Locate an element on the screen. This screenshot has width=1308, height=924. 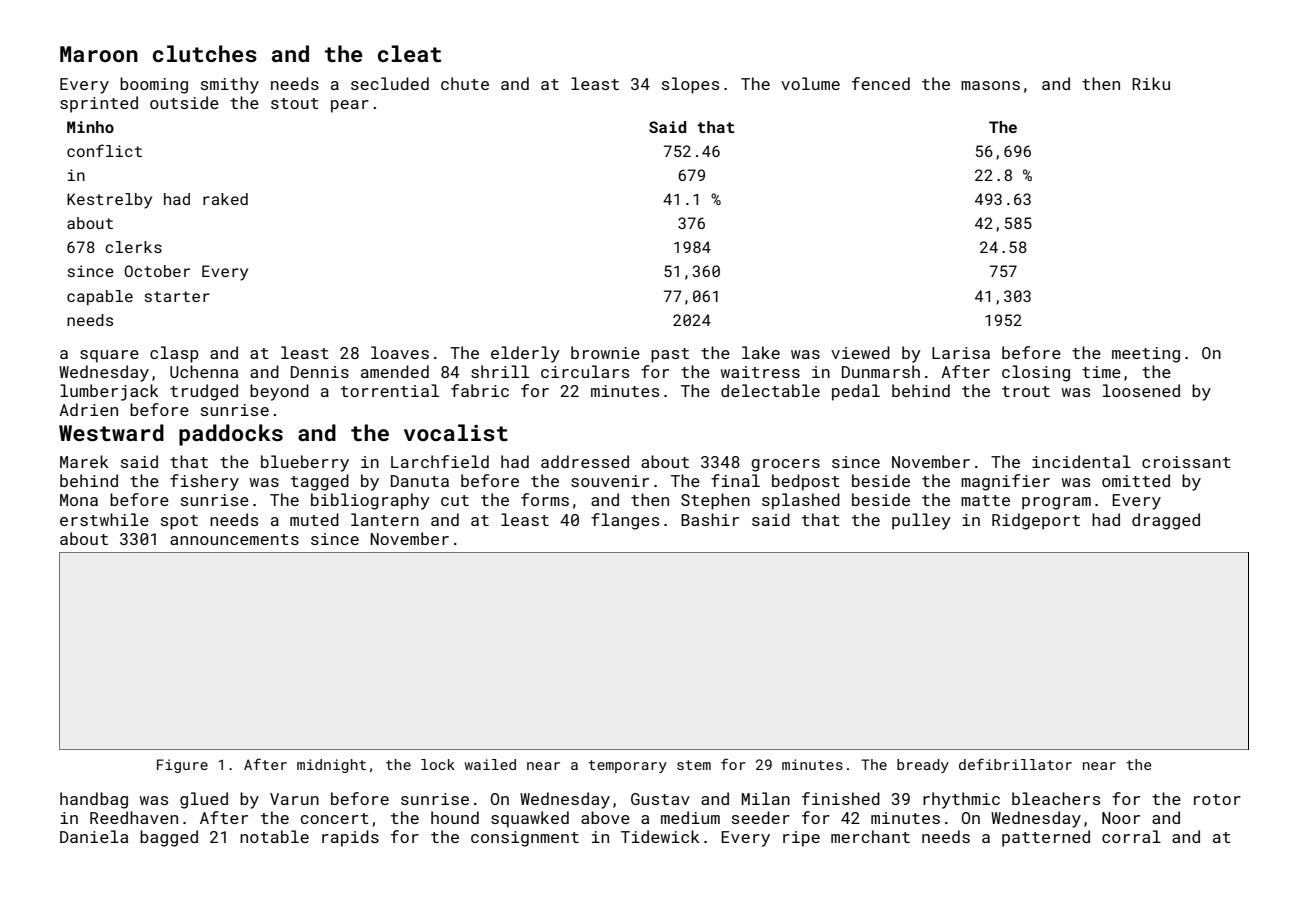
flanges is located at coordinates (625, 521).
